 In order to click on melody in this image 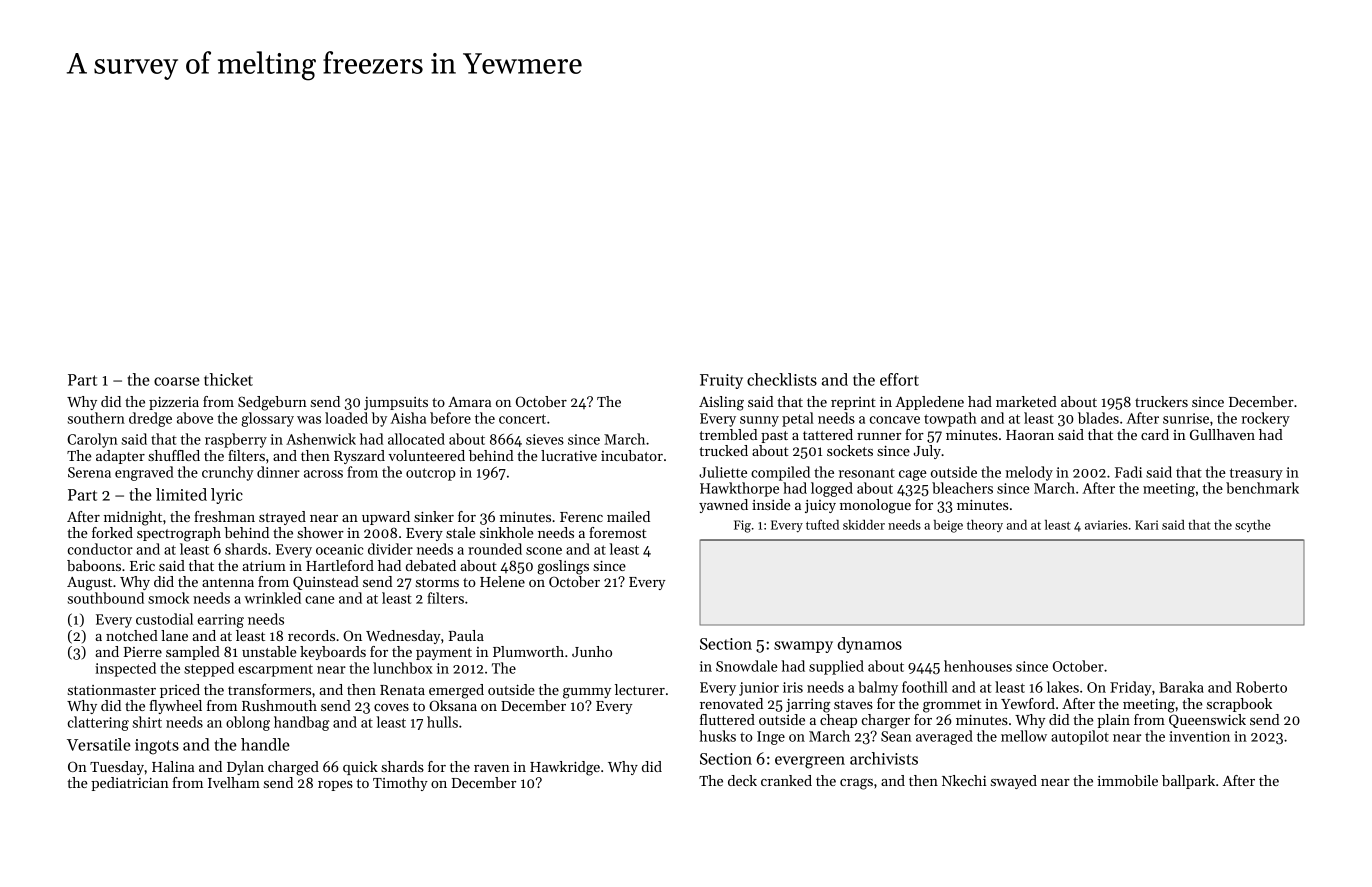, I will do `click(1029, 473)`.
